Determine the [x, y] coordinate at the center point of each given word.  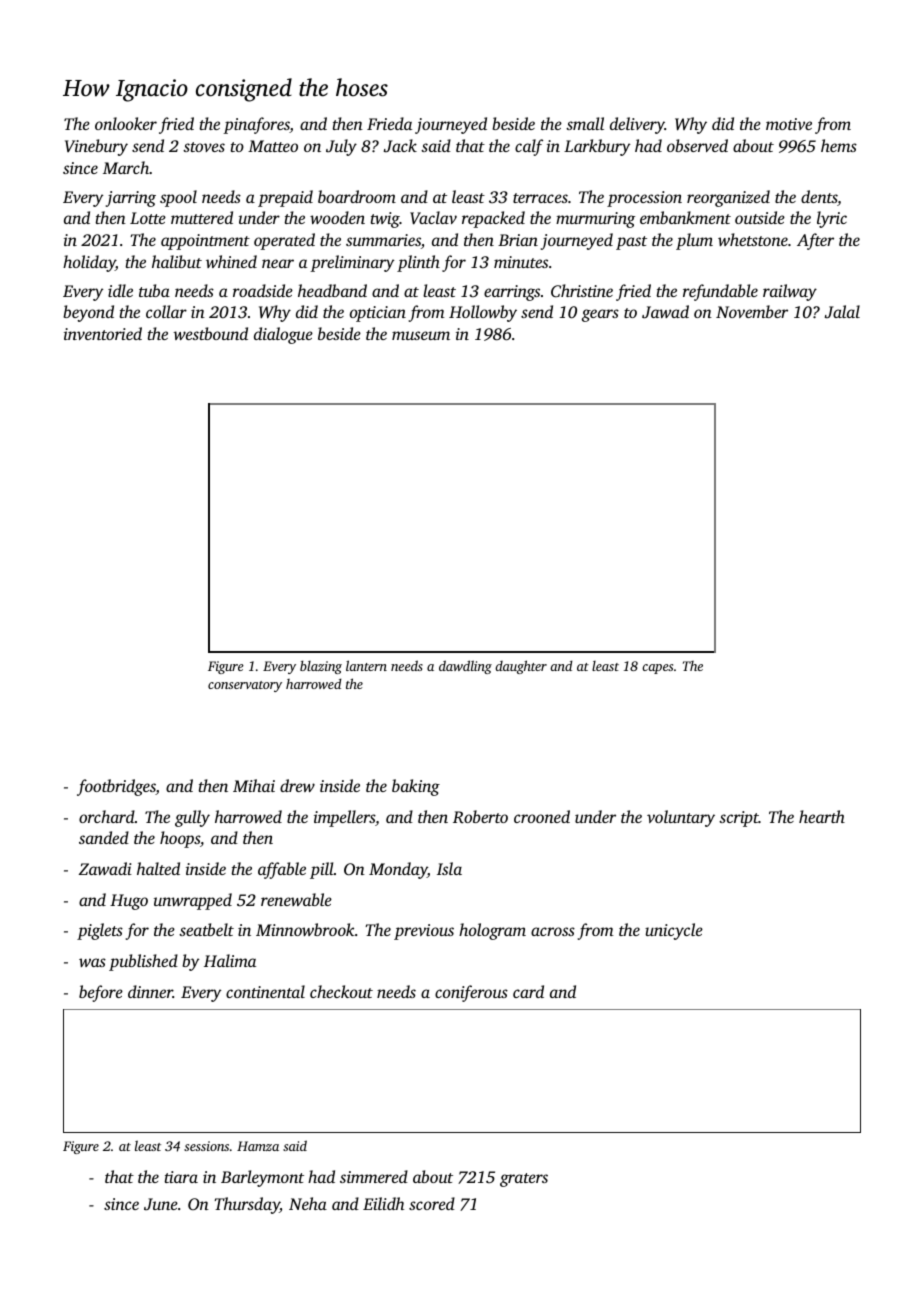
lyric [832, 219]
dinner [150, 991]
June [161, 1204]
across [553, 931]
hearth [822, 816]
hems [839, 145]
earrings [512, 293]
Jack [400, 146]
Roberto [480, 816]
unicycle [674, 931]
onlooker [126, 123]
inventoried [103, 333]
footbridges [116, 787]
